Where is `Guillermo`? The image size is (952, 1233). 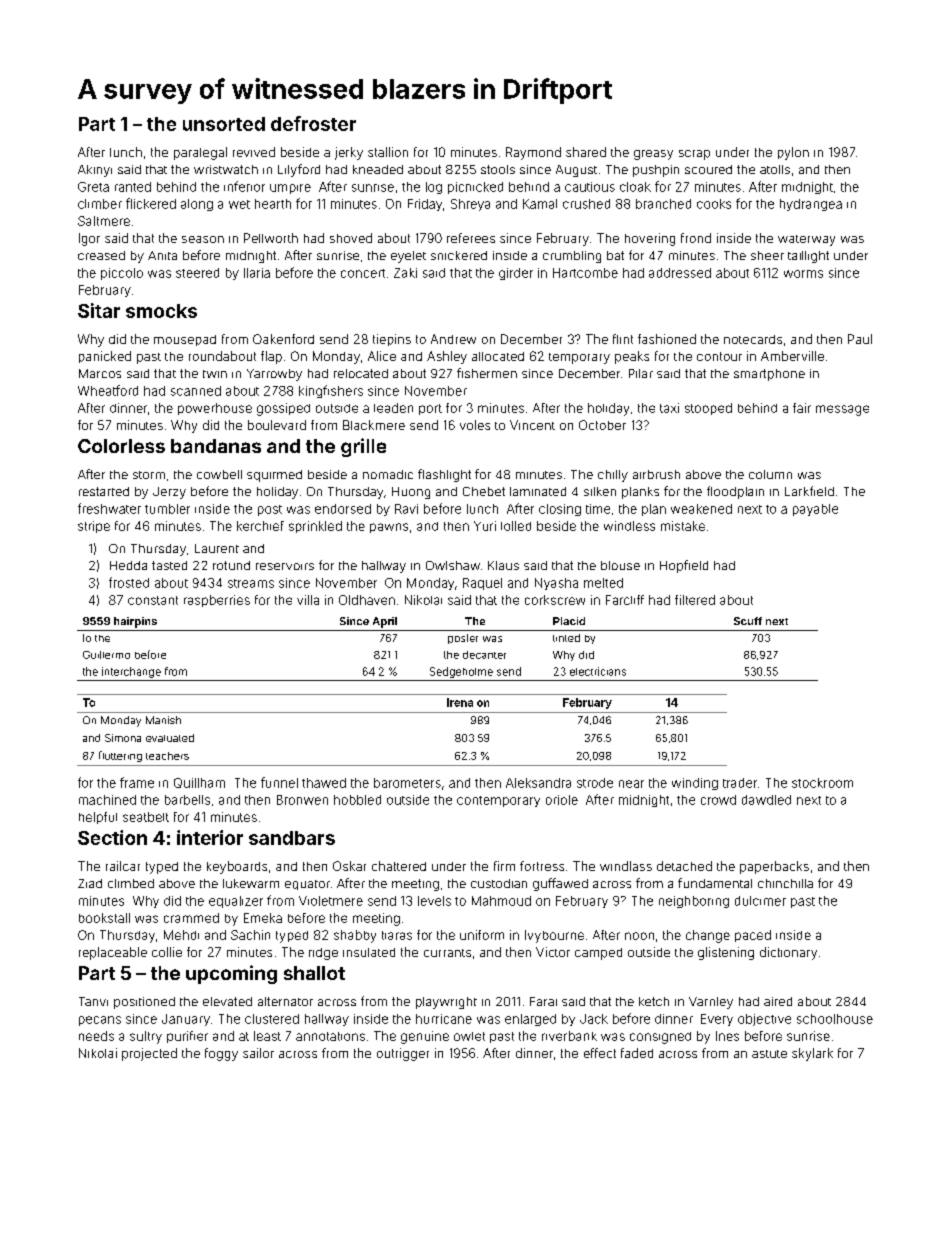 Guillermo is located at coordinates (106, 655).
